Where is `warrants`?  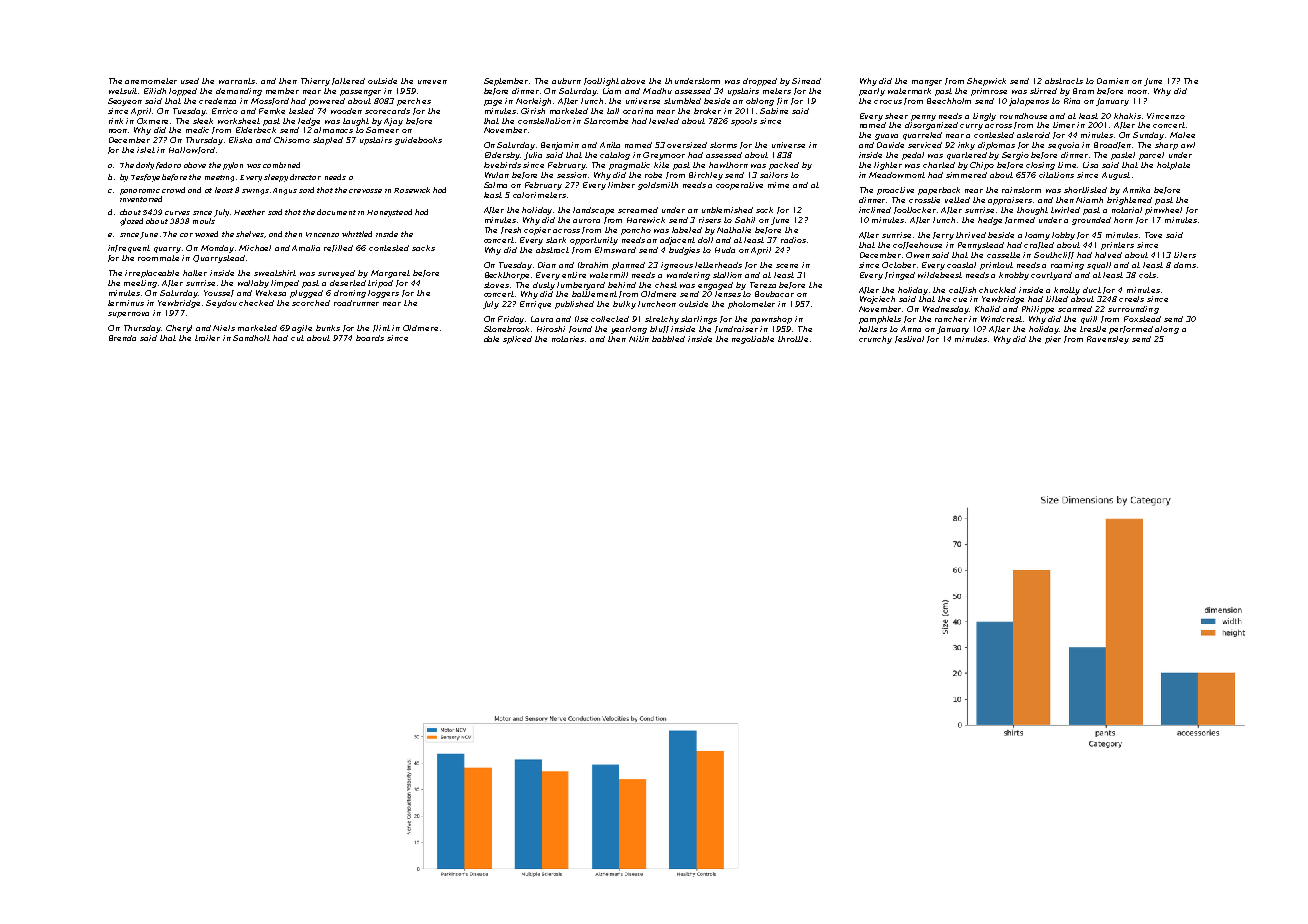
warrants is located at coordinates (237, 81).
